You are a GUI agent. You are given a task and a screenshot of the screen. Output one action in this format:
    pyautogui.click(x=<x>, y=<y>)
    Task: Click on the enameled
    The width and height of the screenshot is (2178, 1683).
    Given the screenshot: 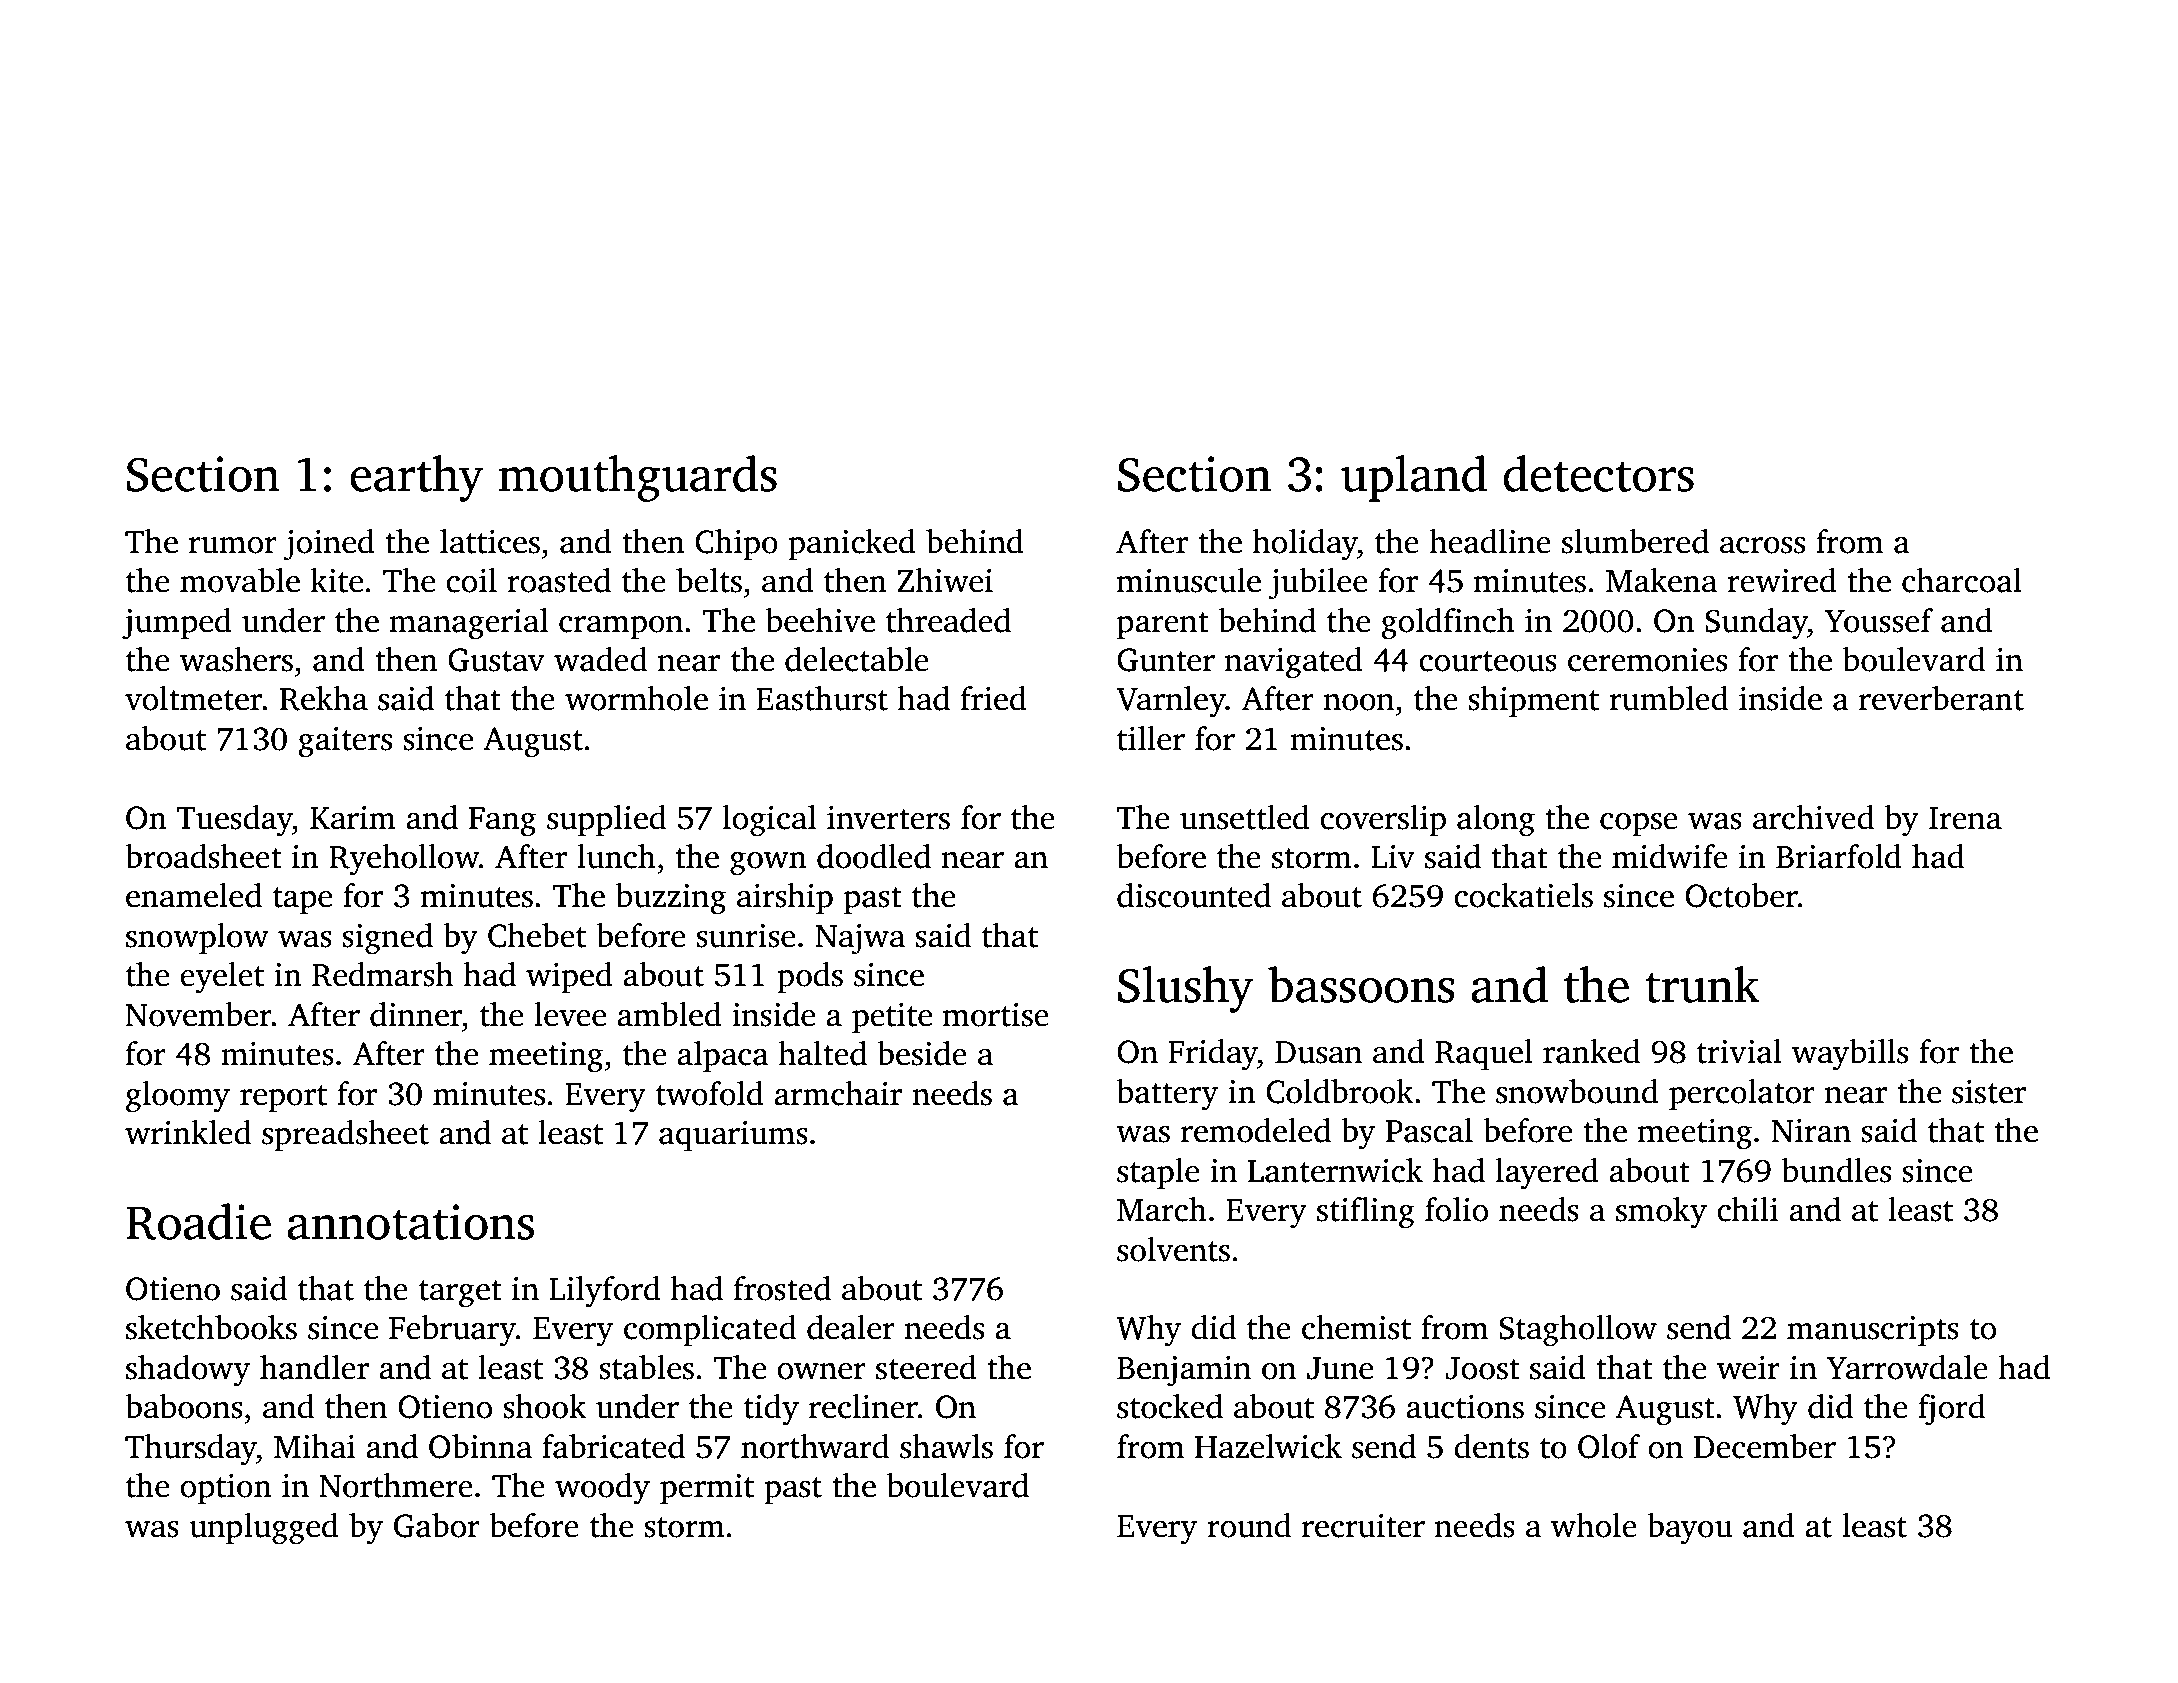 What is the action you would take?
    pyautogui.click(x=194, y=895)
